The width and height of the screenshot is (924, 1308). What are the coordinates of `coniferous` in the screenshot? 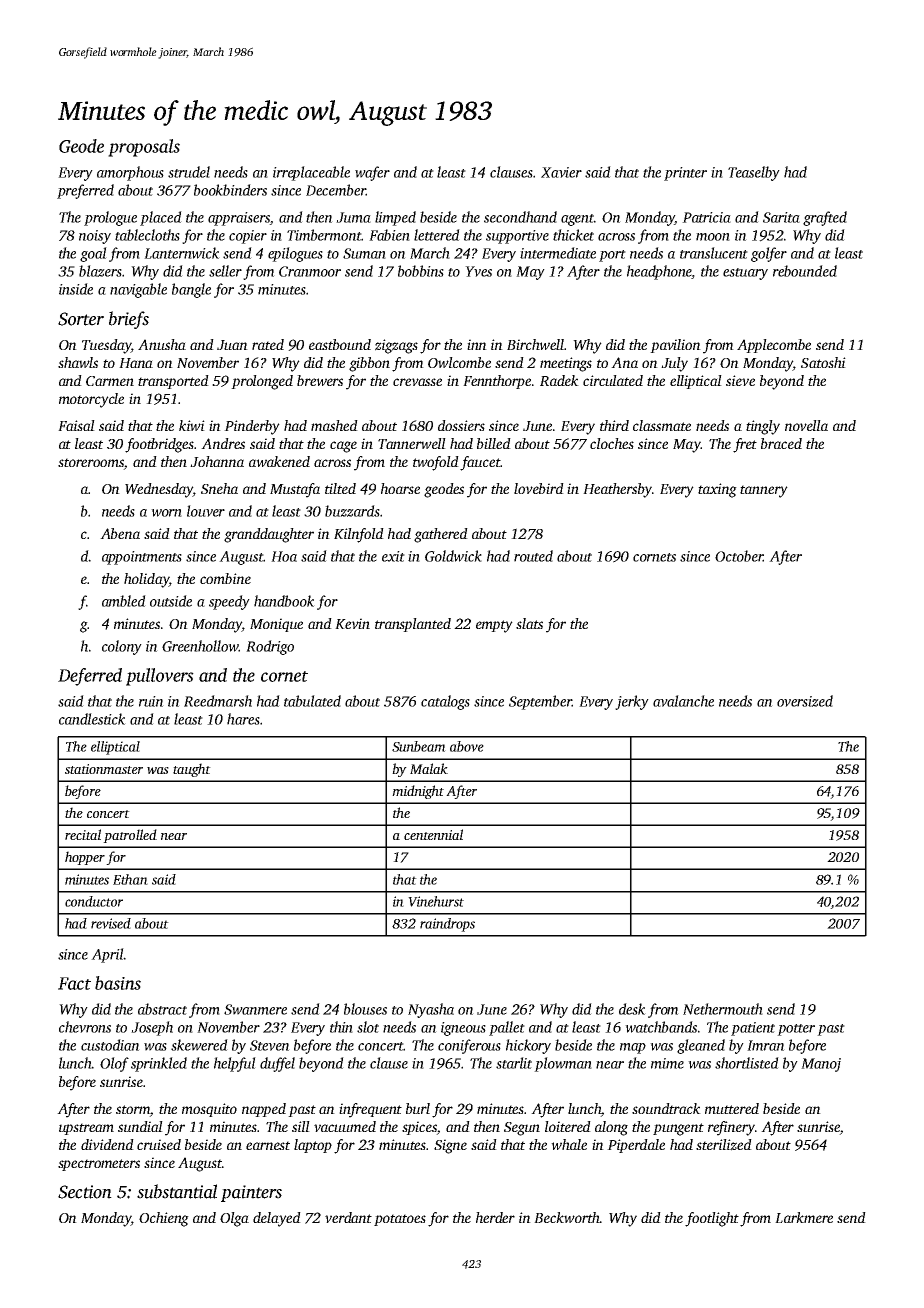 It's located at (469, 1046).
